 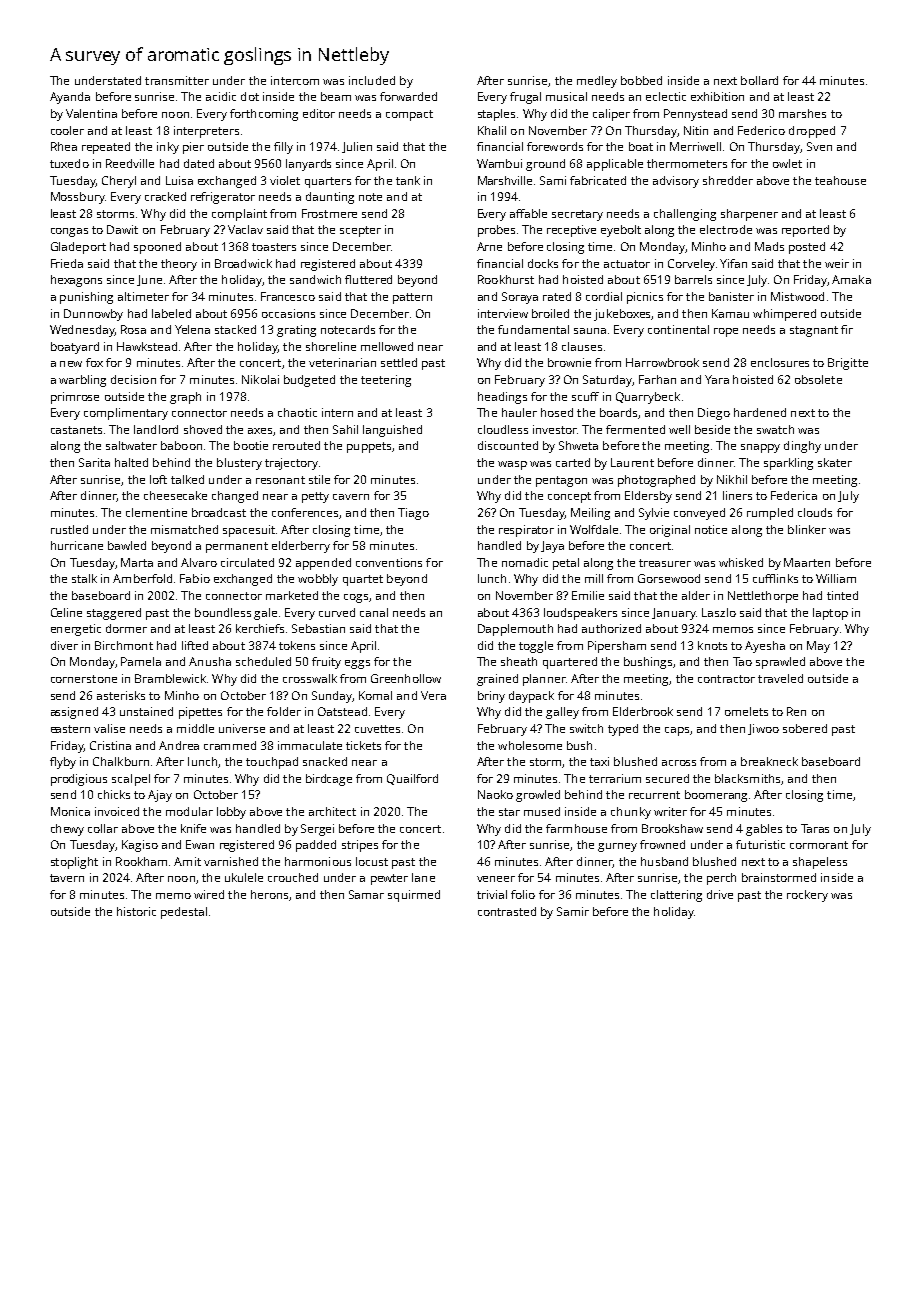 I want to click on taxi, so click(x=599, y=761).
